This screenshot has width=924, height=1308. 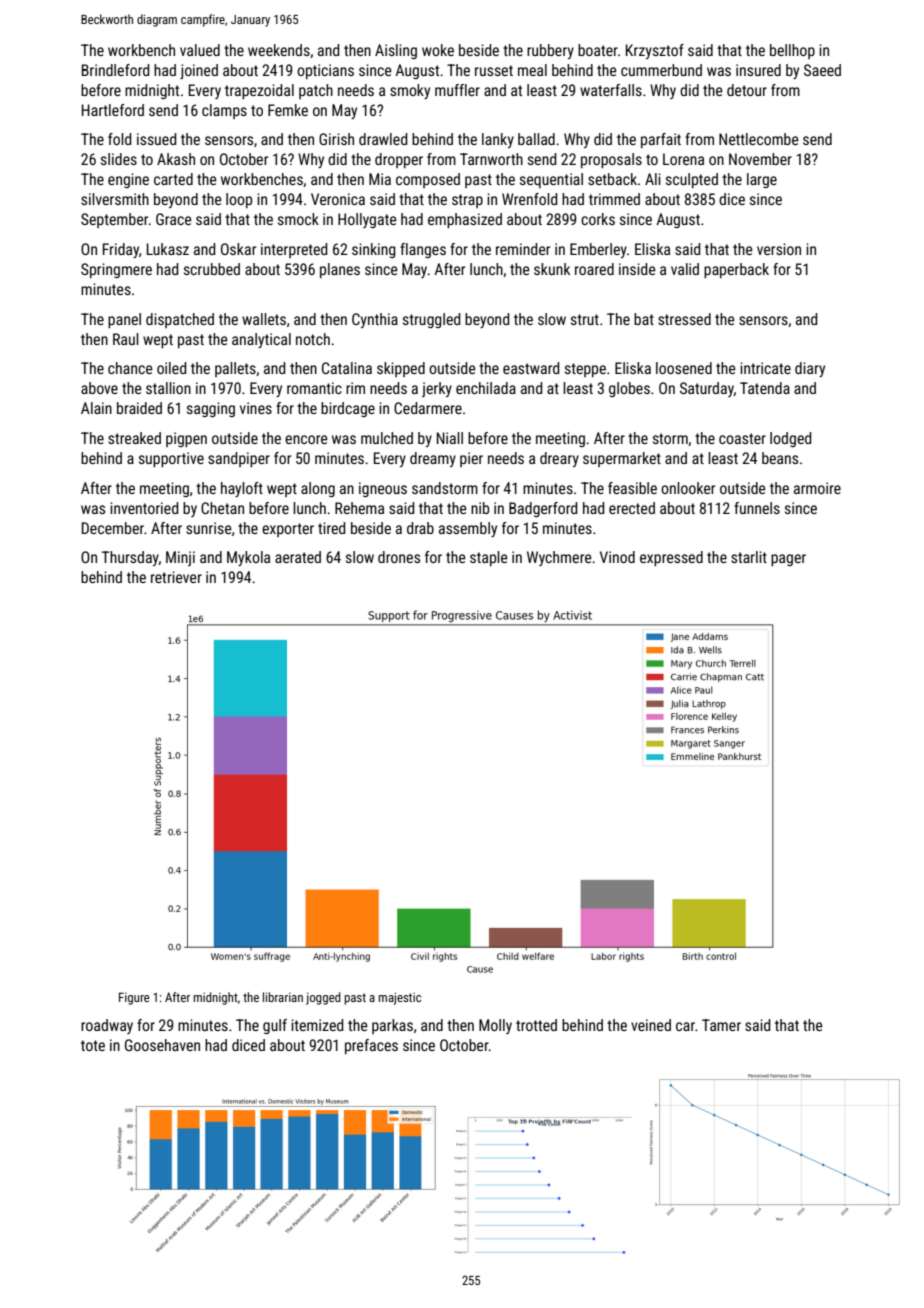 I want to click on reminder, so click(x=523, y=249).
